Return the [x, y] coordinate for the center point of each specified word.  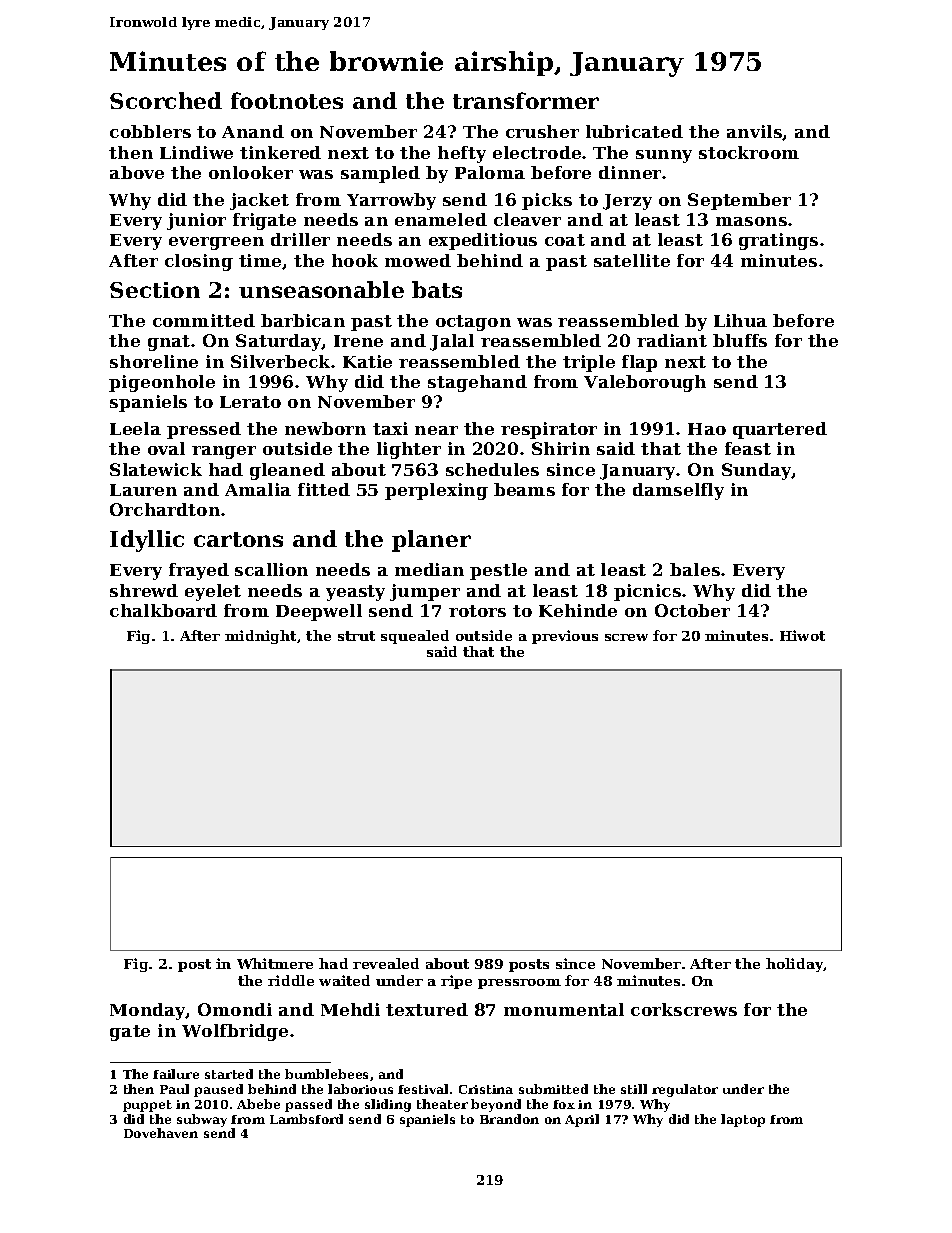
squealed [415, 637]
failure [176, 1074]
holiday [795, 965]
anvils [755, 132]
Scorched [166, 100]
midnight [260, 637]
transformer [526, 100]
